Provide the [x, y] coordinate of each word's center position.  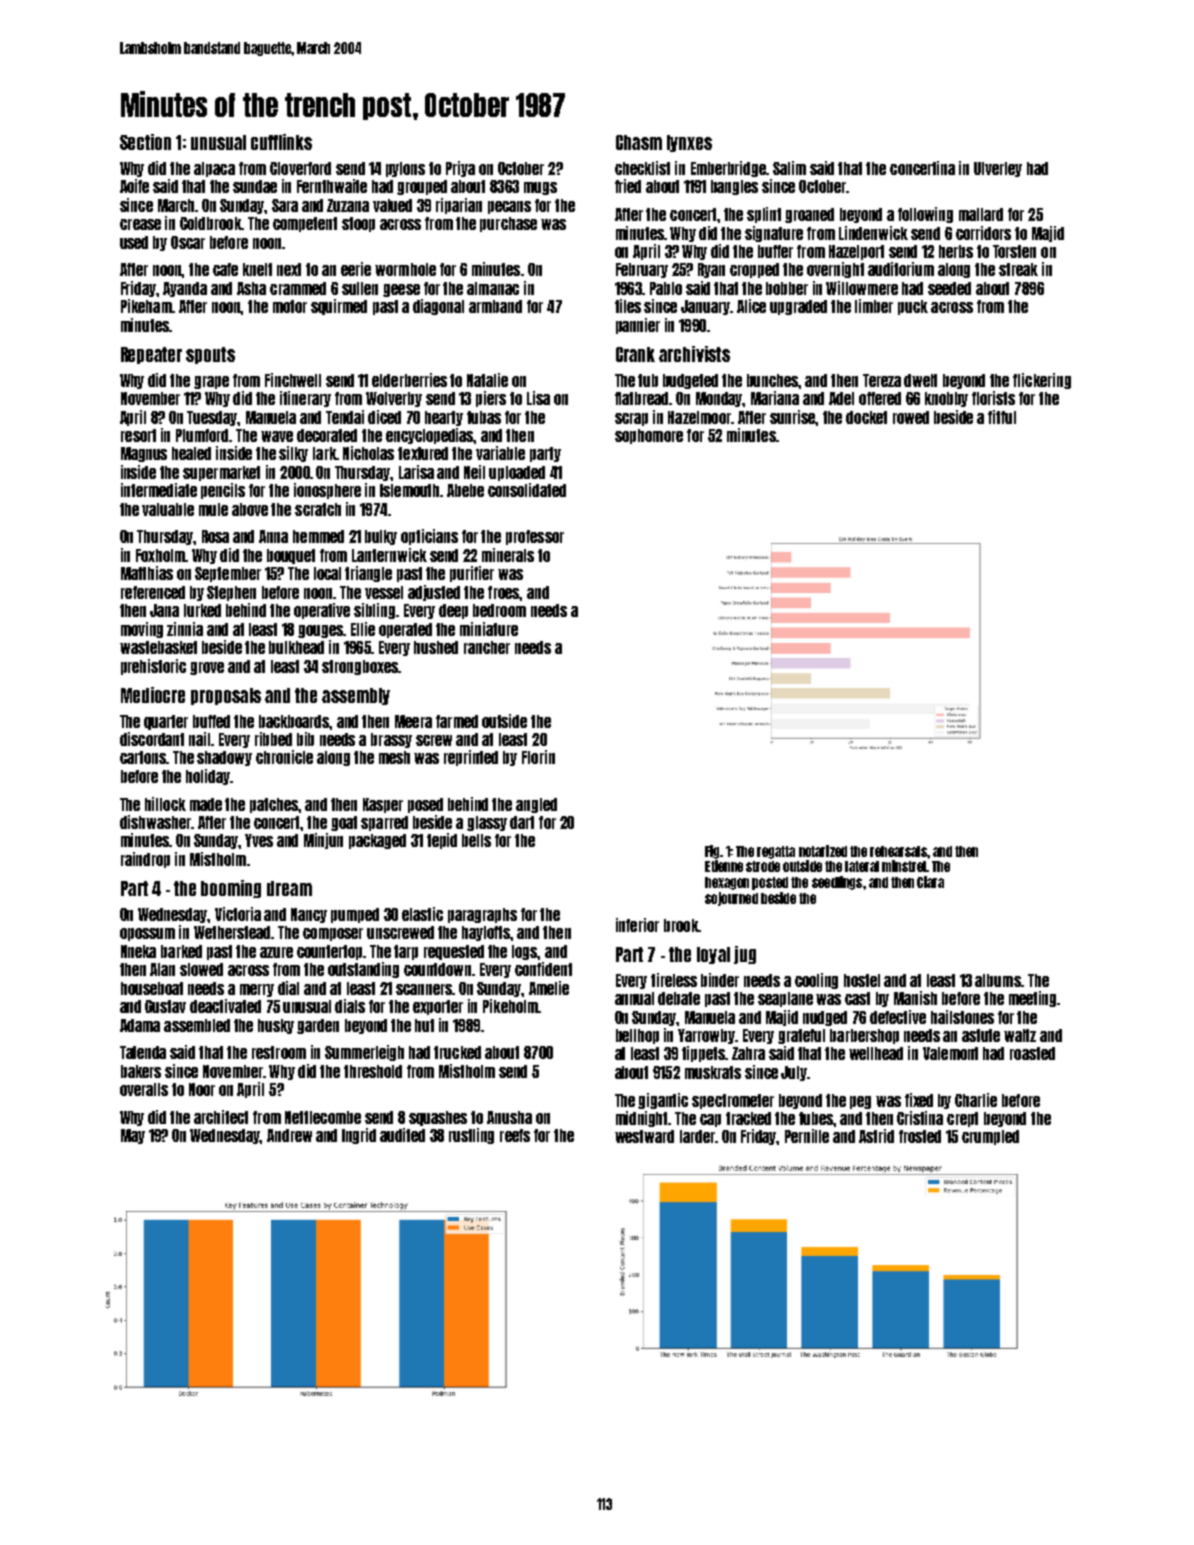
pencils [223, 491]
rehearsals [898, 851]
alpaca [214, 169]
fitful [1002, 417]
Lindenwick [873, 233]
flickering [1042, 381]
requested [454, 952]
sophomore [649, 436]
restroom [279, 1052]
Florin [538, 757]
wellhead [876, 1053]
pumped [355, 915]
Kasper [383, 805]
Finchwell [293, 380]
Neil [474, 472]
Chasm [639, 142]
